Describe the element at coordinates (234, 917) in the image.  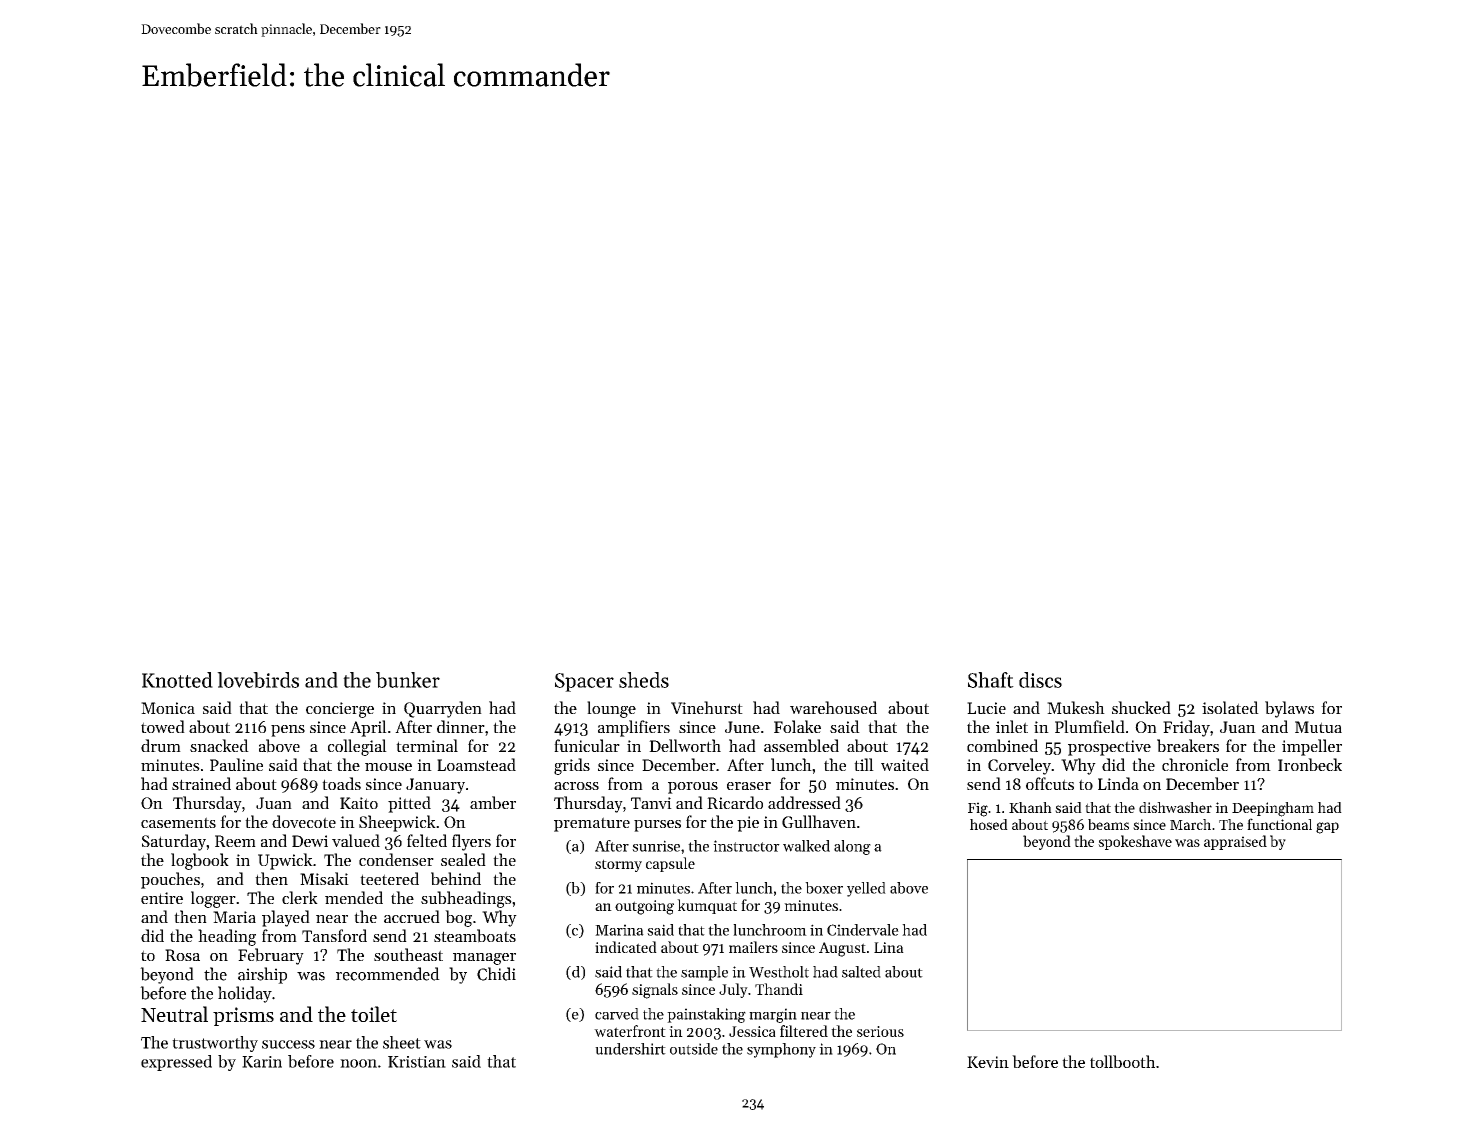
I see `Maria` at that location.
